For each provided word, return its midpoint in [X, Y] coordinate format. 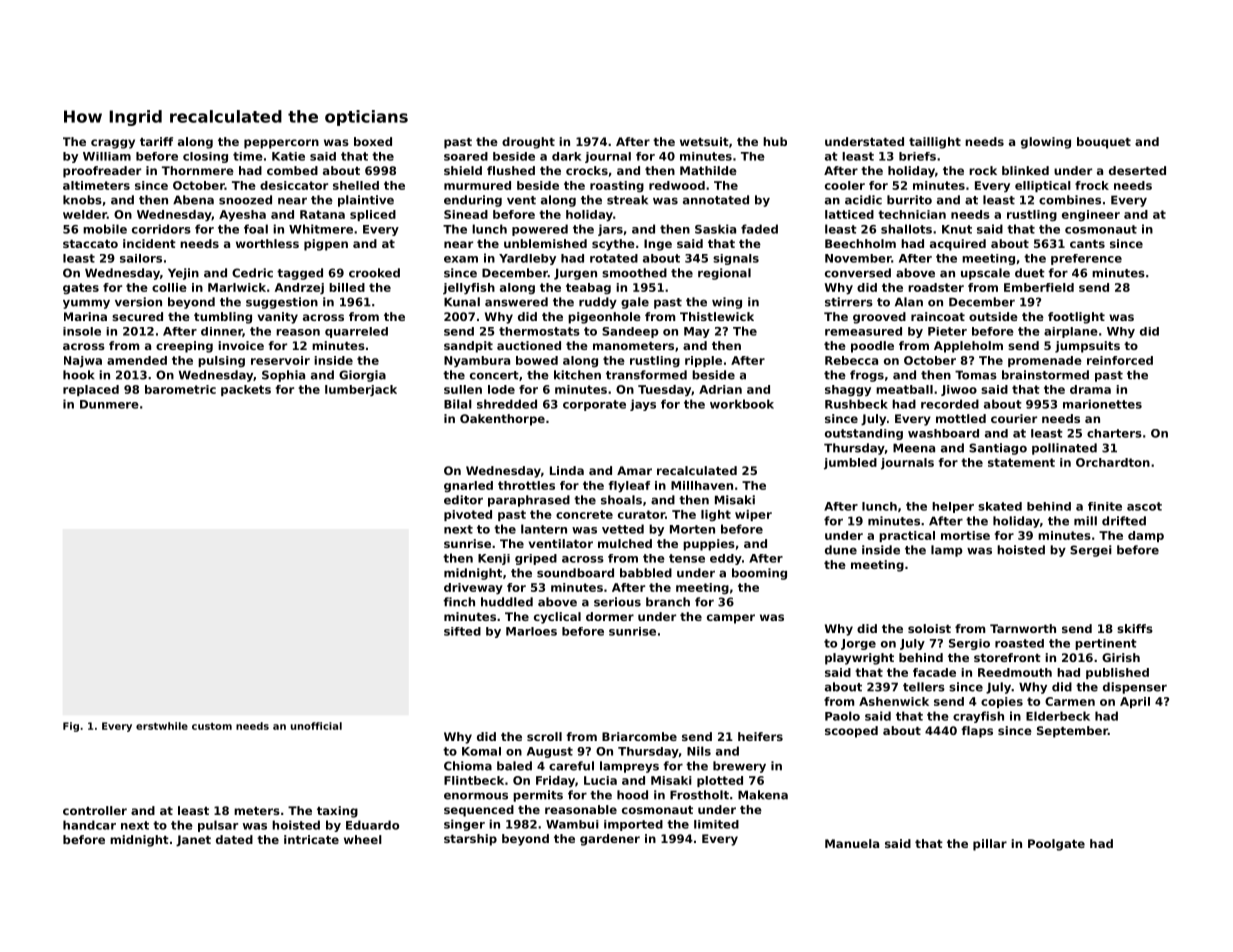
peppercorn [281, 144]
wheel [363, 839]
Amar [634, 470]
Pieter [947, 331]
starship [470, 840]
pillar [990, 845]
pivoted [468, 515]
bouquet [1104, 143]
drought [528, 143]
